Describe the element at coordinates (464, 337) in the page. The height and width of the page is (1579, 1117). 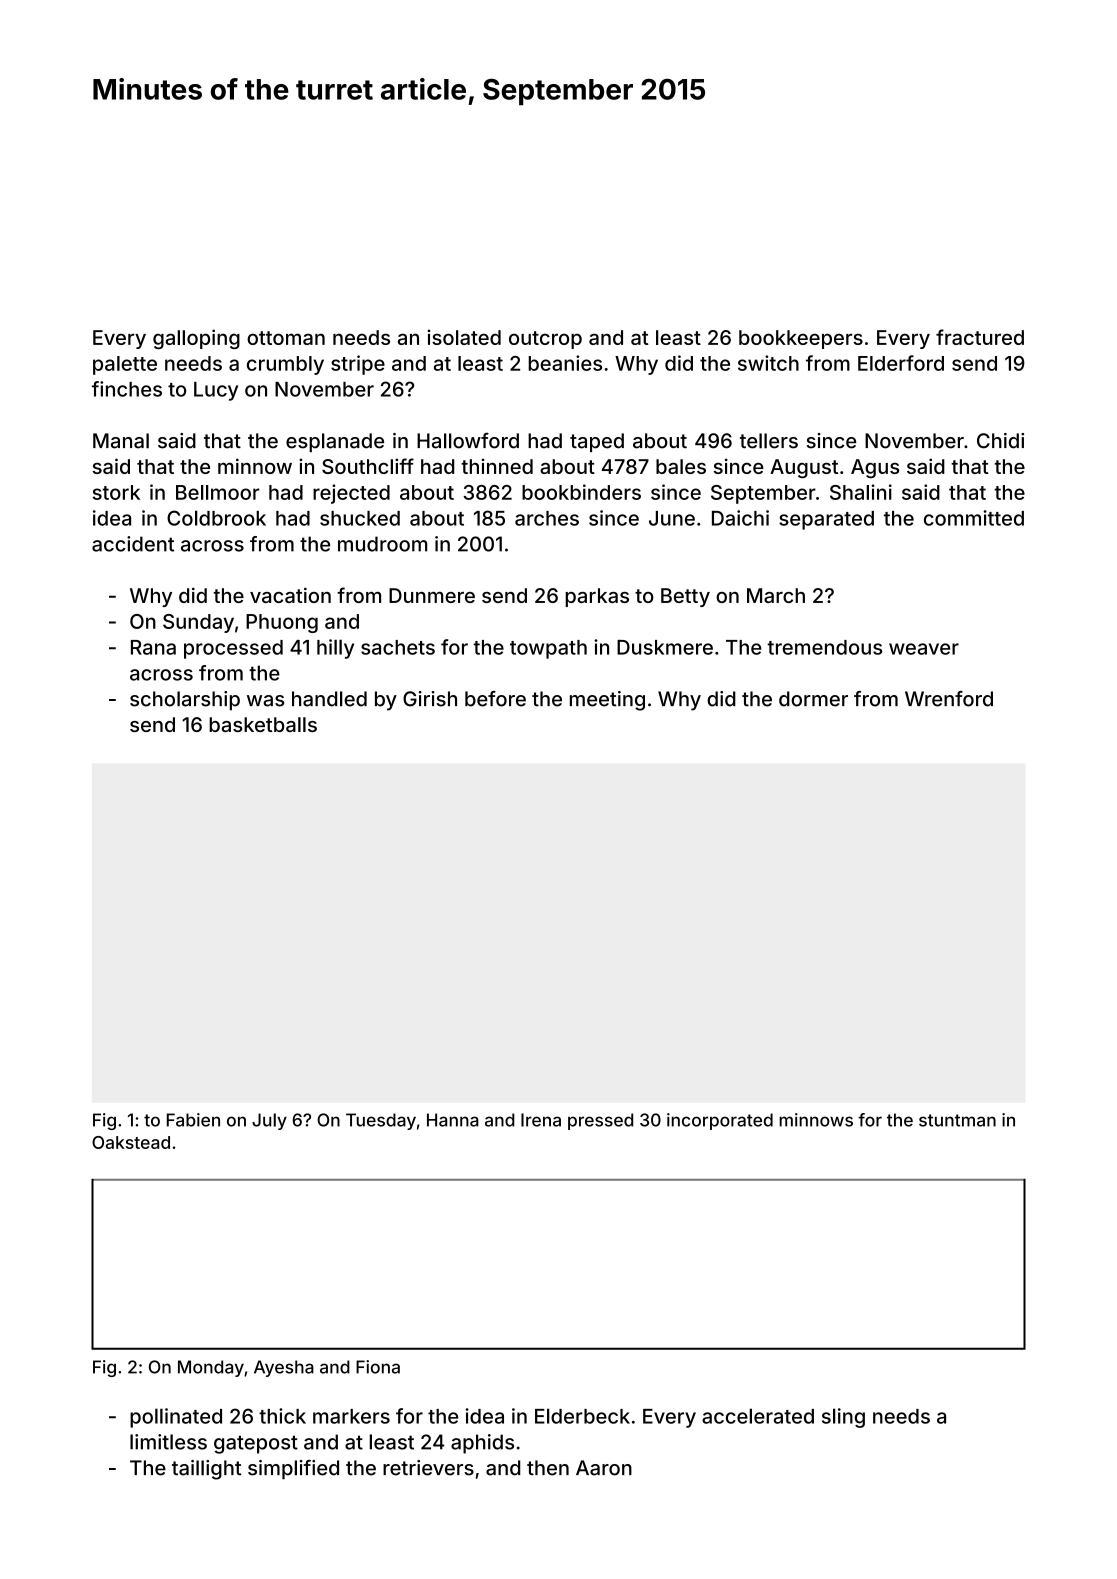
I see `isolated` at that location.
